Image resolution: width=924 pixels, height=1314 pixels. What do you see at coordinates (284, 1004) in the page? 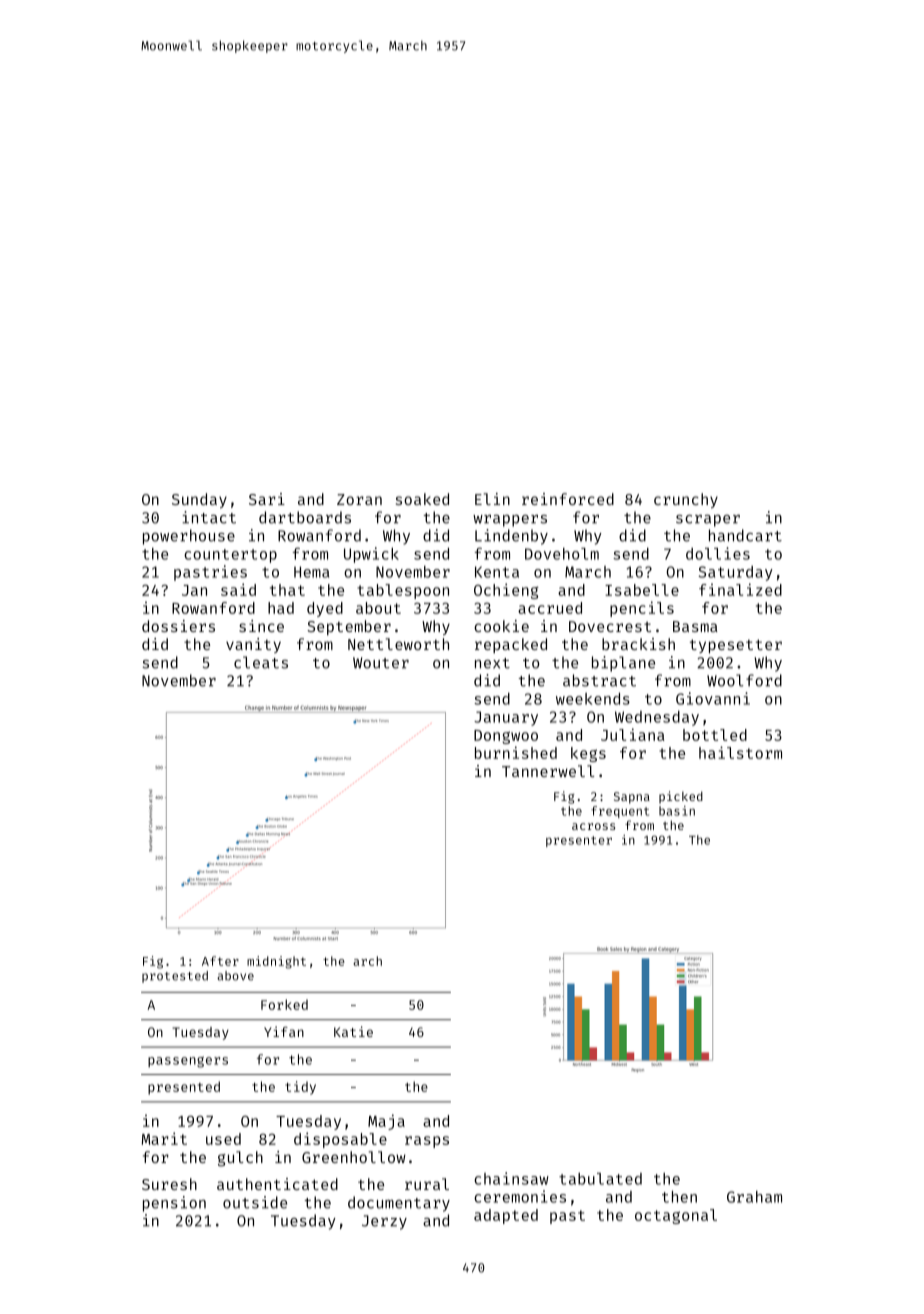
I see `Forked` at bounding box center [284, 1004].
